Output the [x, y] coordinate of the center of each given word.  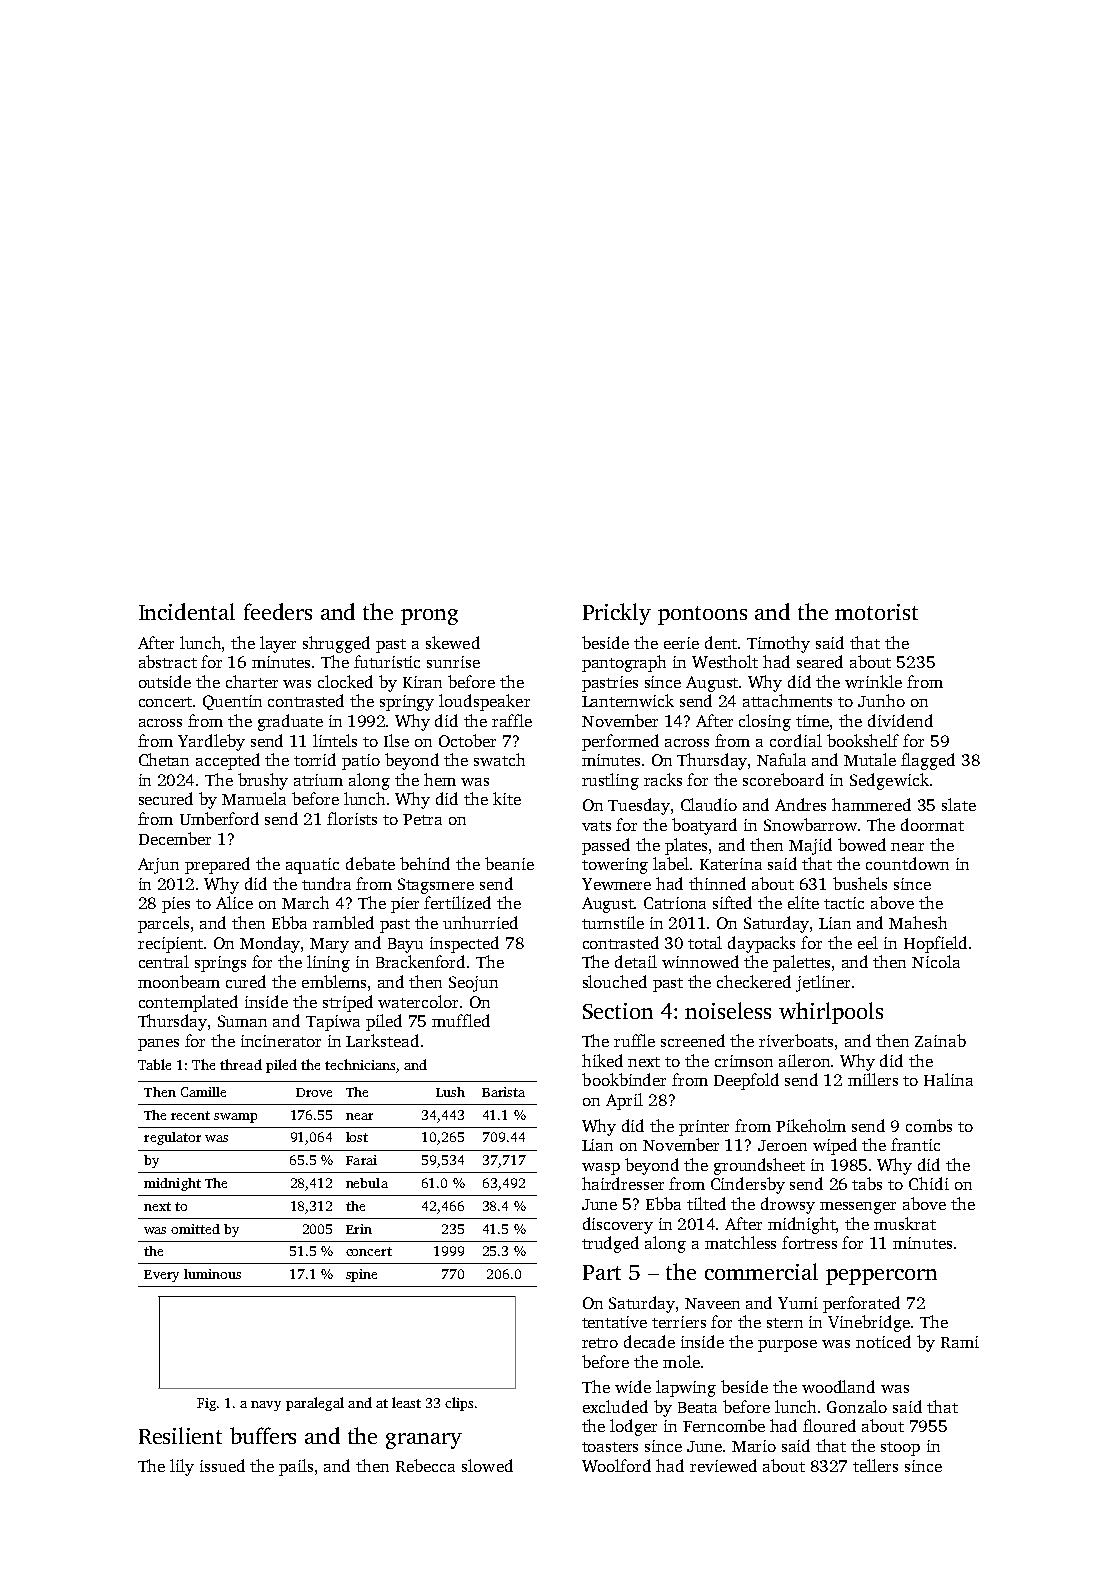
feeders [278, 611]
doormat [932, 824]
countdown [907, 863]
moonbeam [179, 981]
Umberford [219, 818]
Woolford [616, 1465]
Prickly [617, 614]
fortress [809, 1242]
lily [182, 1467]
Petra [422, 819]
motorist [876, 612]
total [705, 942]
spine [361, 1275]
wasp [601, 1169]
